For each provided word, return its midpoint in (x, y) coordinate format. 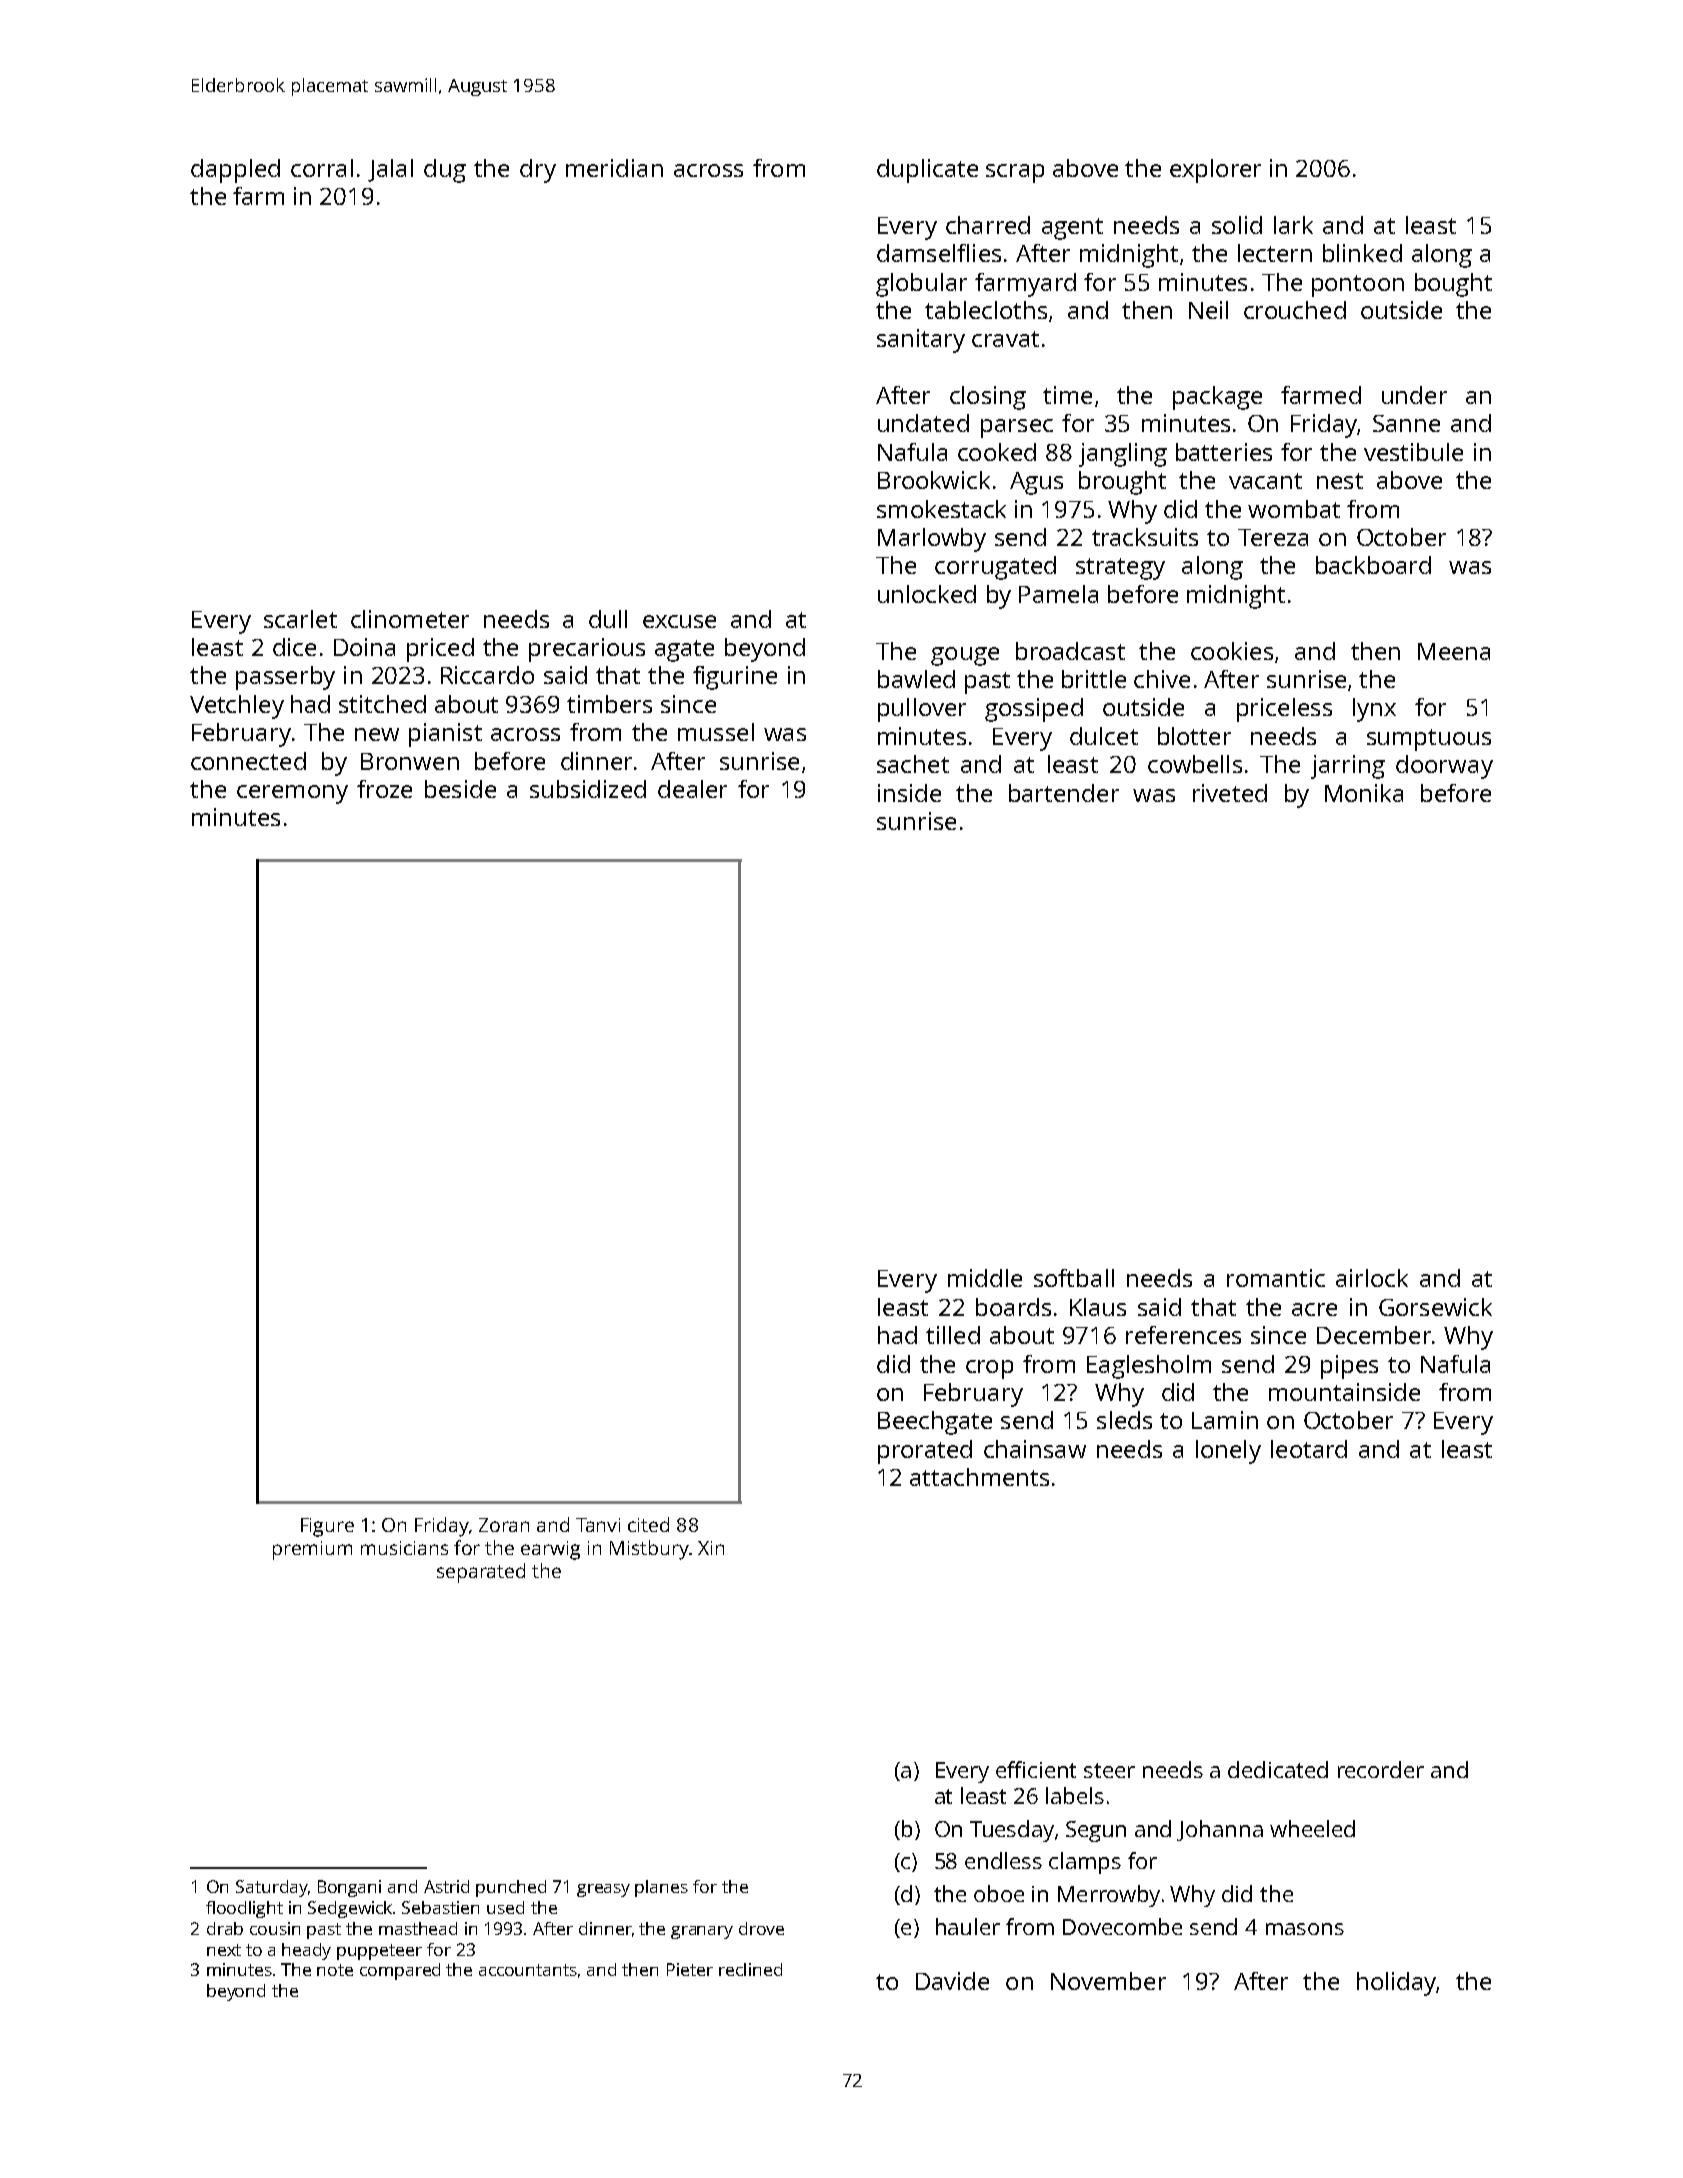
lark (1293, 225)
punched (511, 1888)
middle (985, 1278)
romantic (1276, 1278)
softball (1074, 1278)
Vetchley (237, 707)
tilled (953, 1335)
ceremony (292, 794)
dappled (235, 171)
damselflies (939, 253)
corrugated (995, 568)
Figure (327, 1527)
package (1217, 398)
